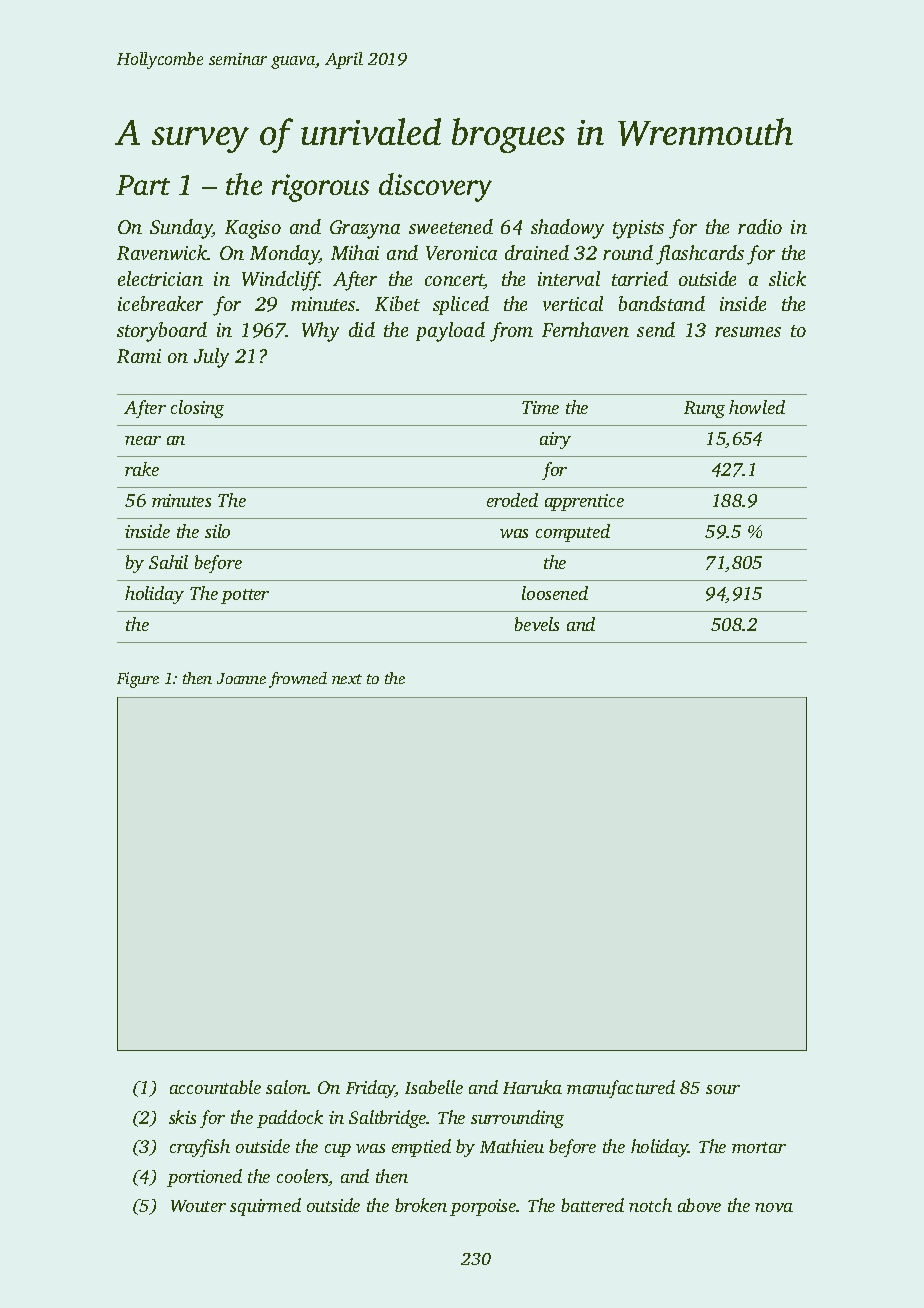 The image size is (924, 1308). Describe the element at coordinates (168, 562) in the screenshot. I see `Sahil` at that location.
